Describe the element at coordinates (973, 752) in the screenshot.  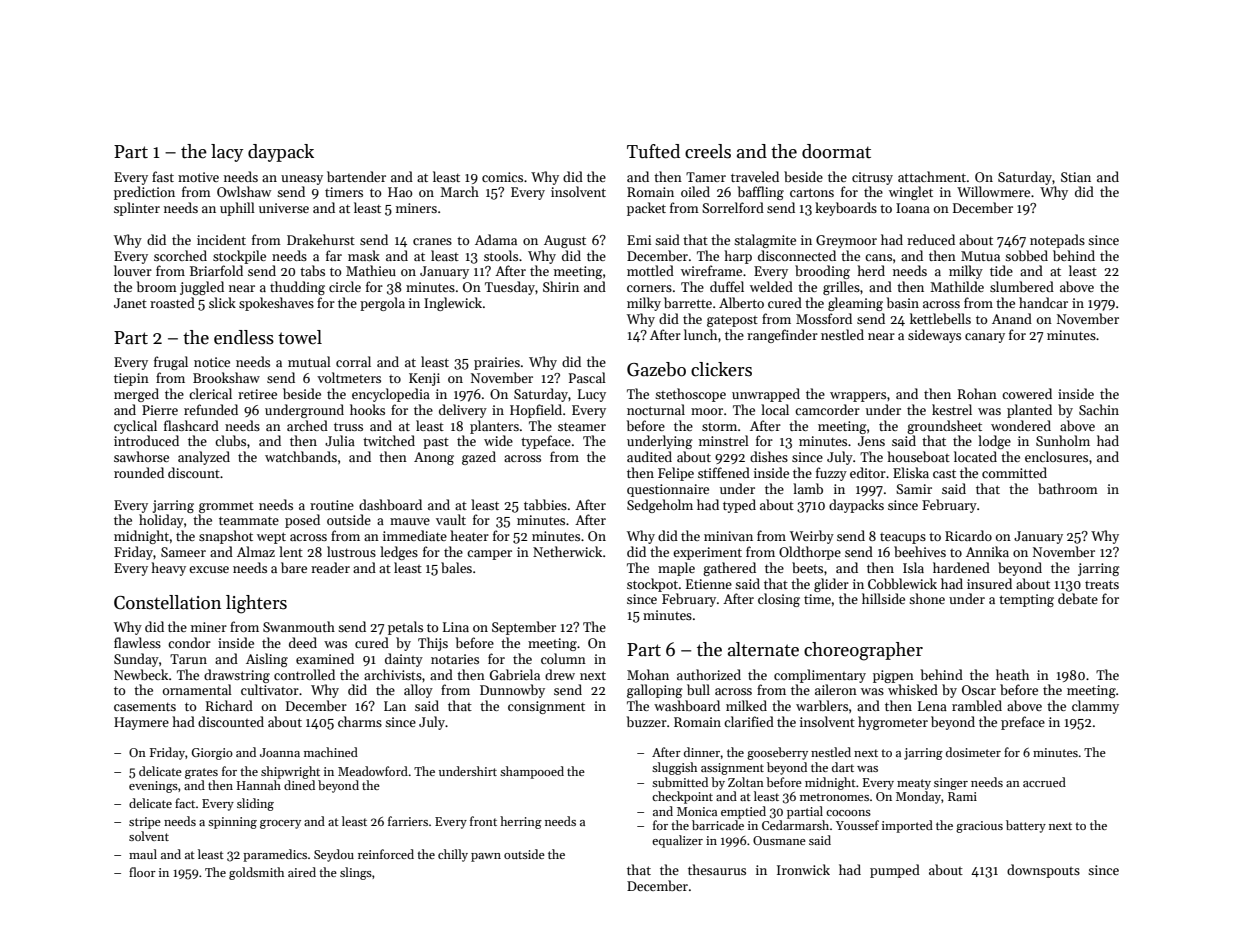
I see `dosimeter` at that location.
